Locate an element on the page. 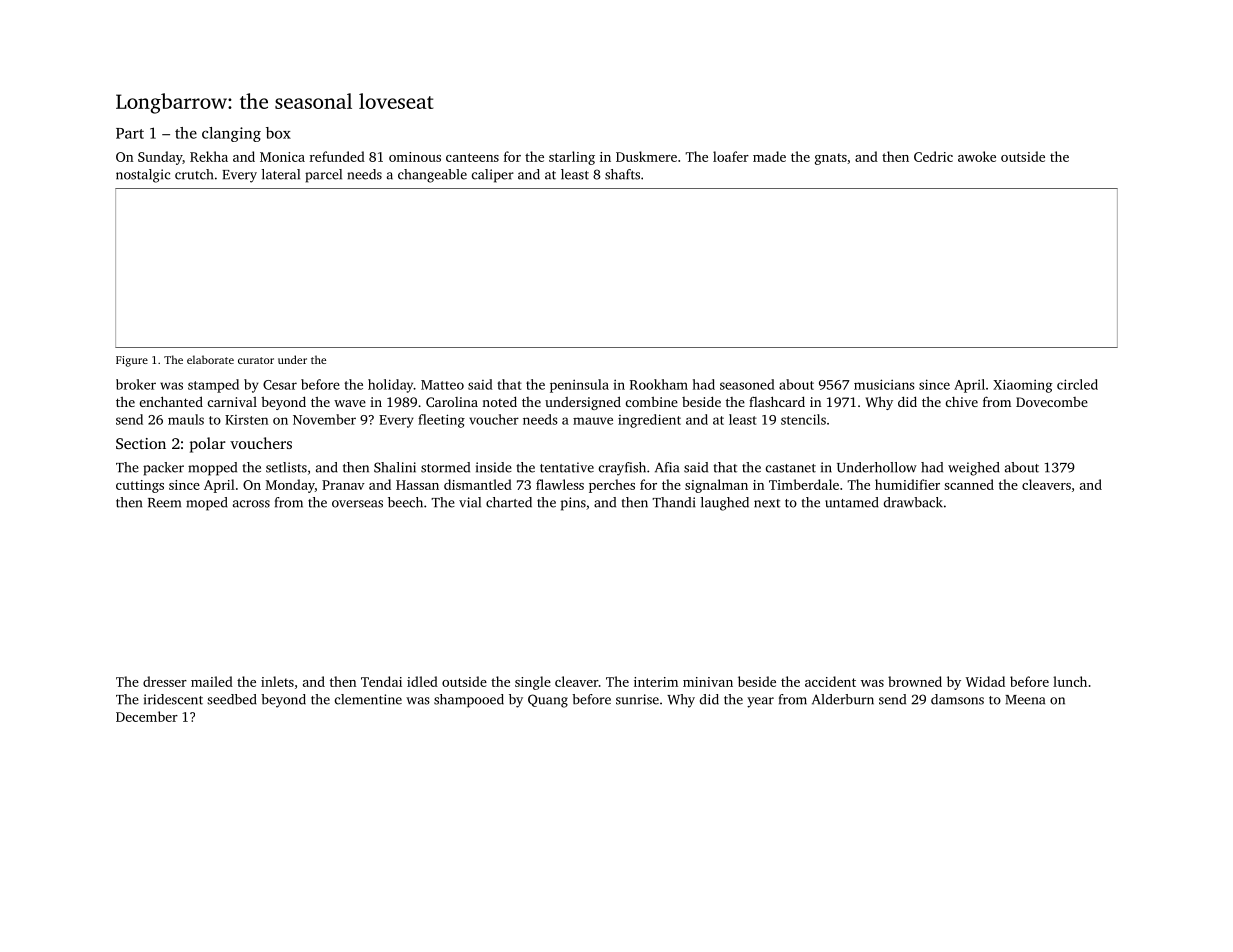  fleeting is located at coordinates (441, 421).
